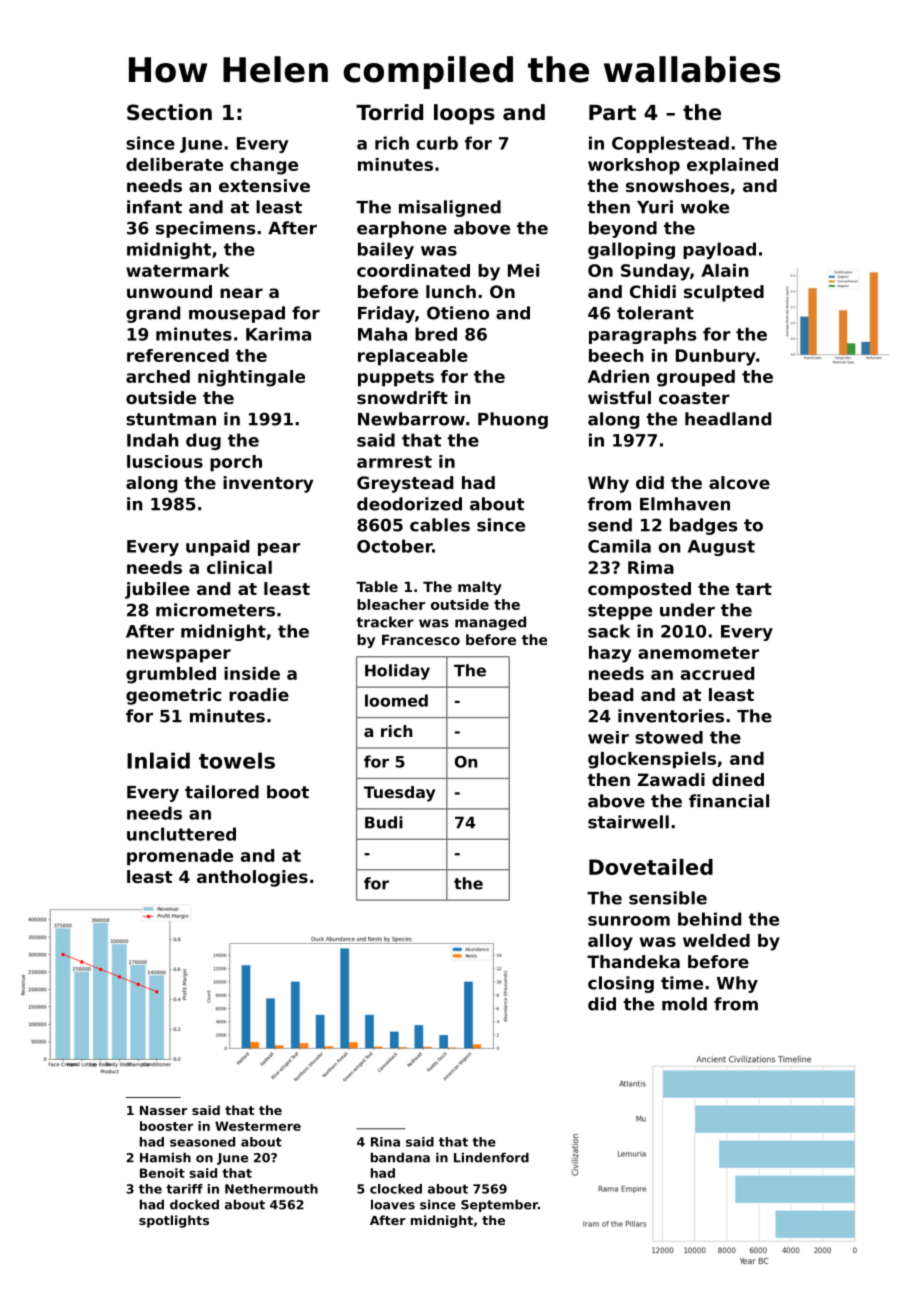  Describe the element at coordinates (154, 207) in the page. I see `infant` at that location.
